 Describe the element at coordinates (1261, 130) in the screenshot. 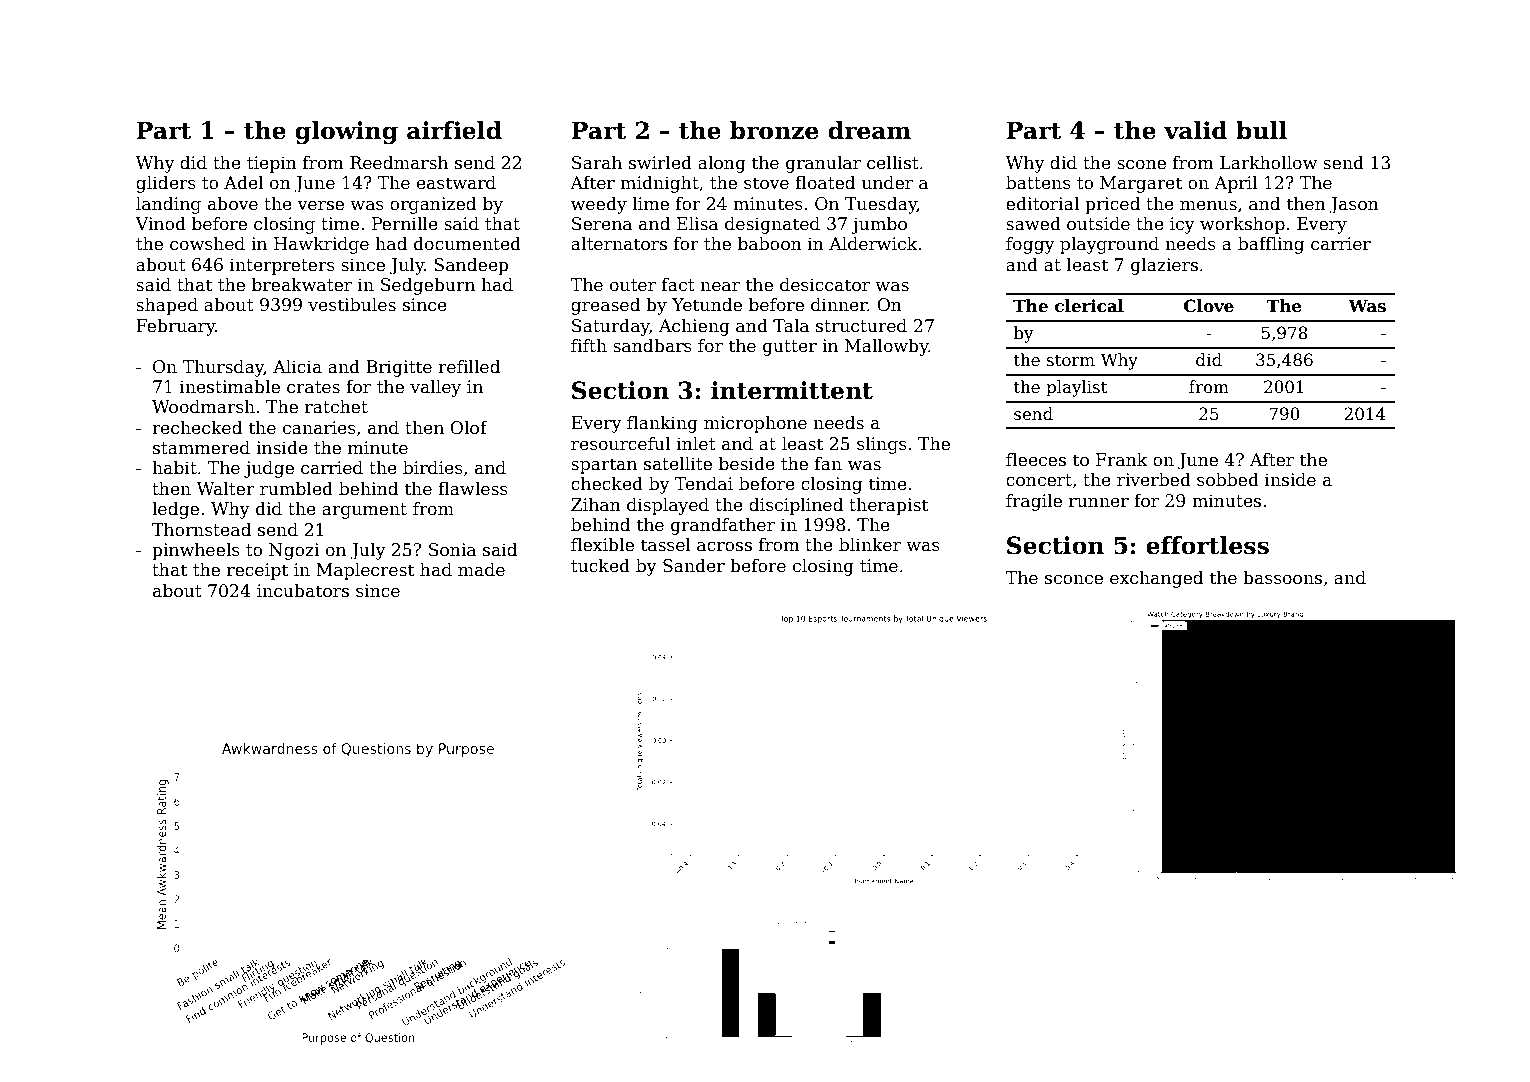

I see `bull` at that location.
